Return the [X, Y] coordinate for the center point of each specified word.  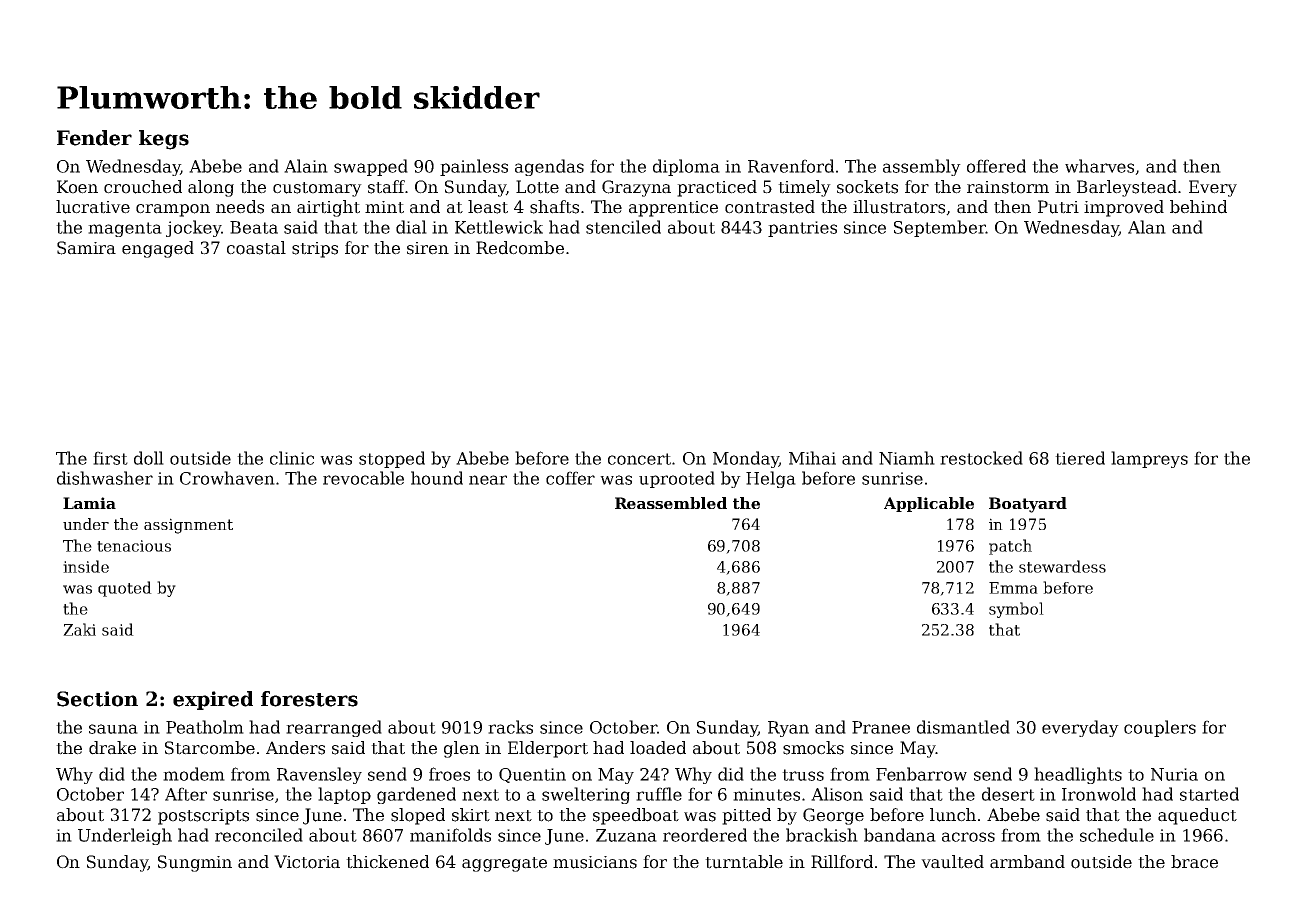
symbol [1016, 610]
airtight [328, 208]
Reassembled [671, 503]
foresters [309, 699]
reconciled [259, 835]
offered [996, 166]
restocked [981, 458]
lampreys [1149, 459]
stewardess [1062, 566]
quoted [125, 589]
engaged [158, 249]
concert [639, 459]
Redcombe [520, 248]
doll [149, 458]
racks [510, 727]
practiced [717, 188]
